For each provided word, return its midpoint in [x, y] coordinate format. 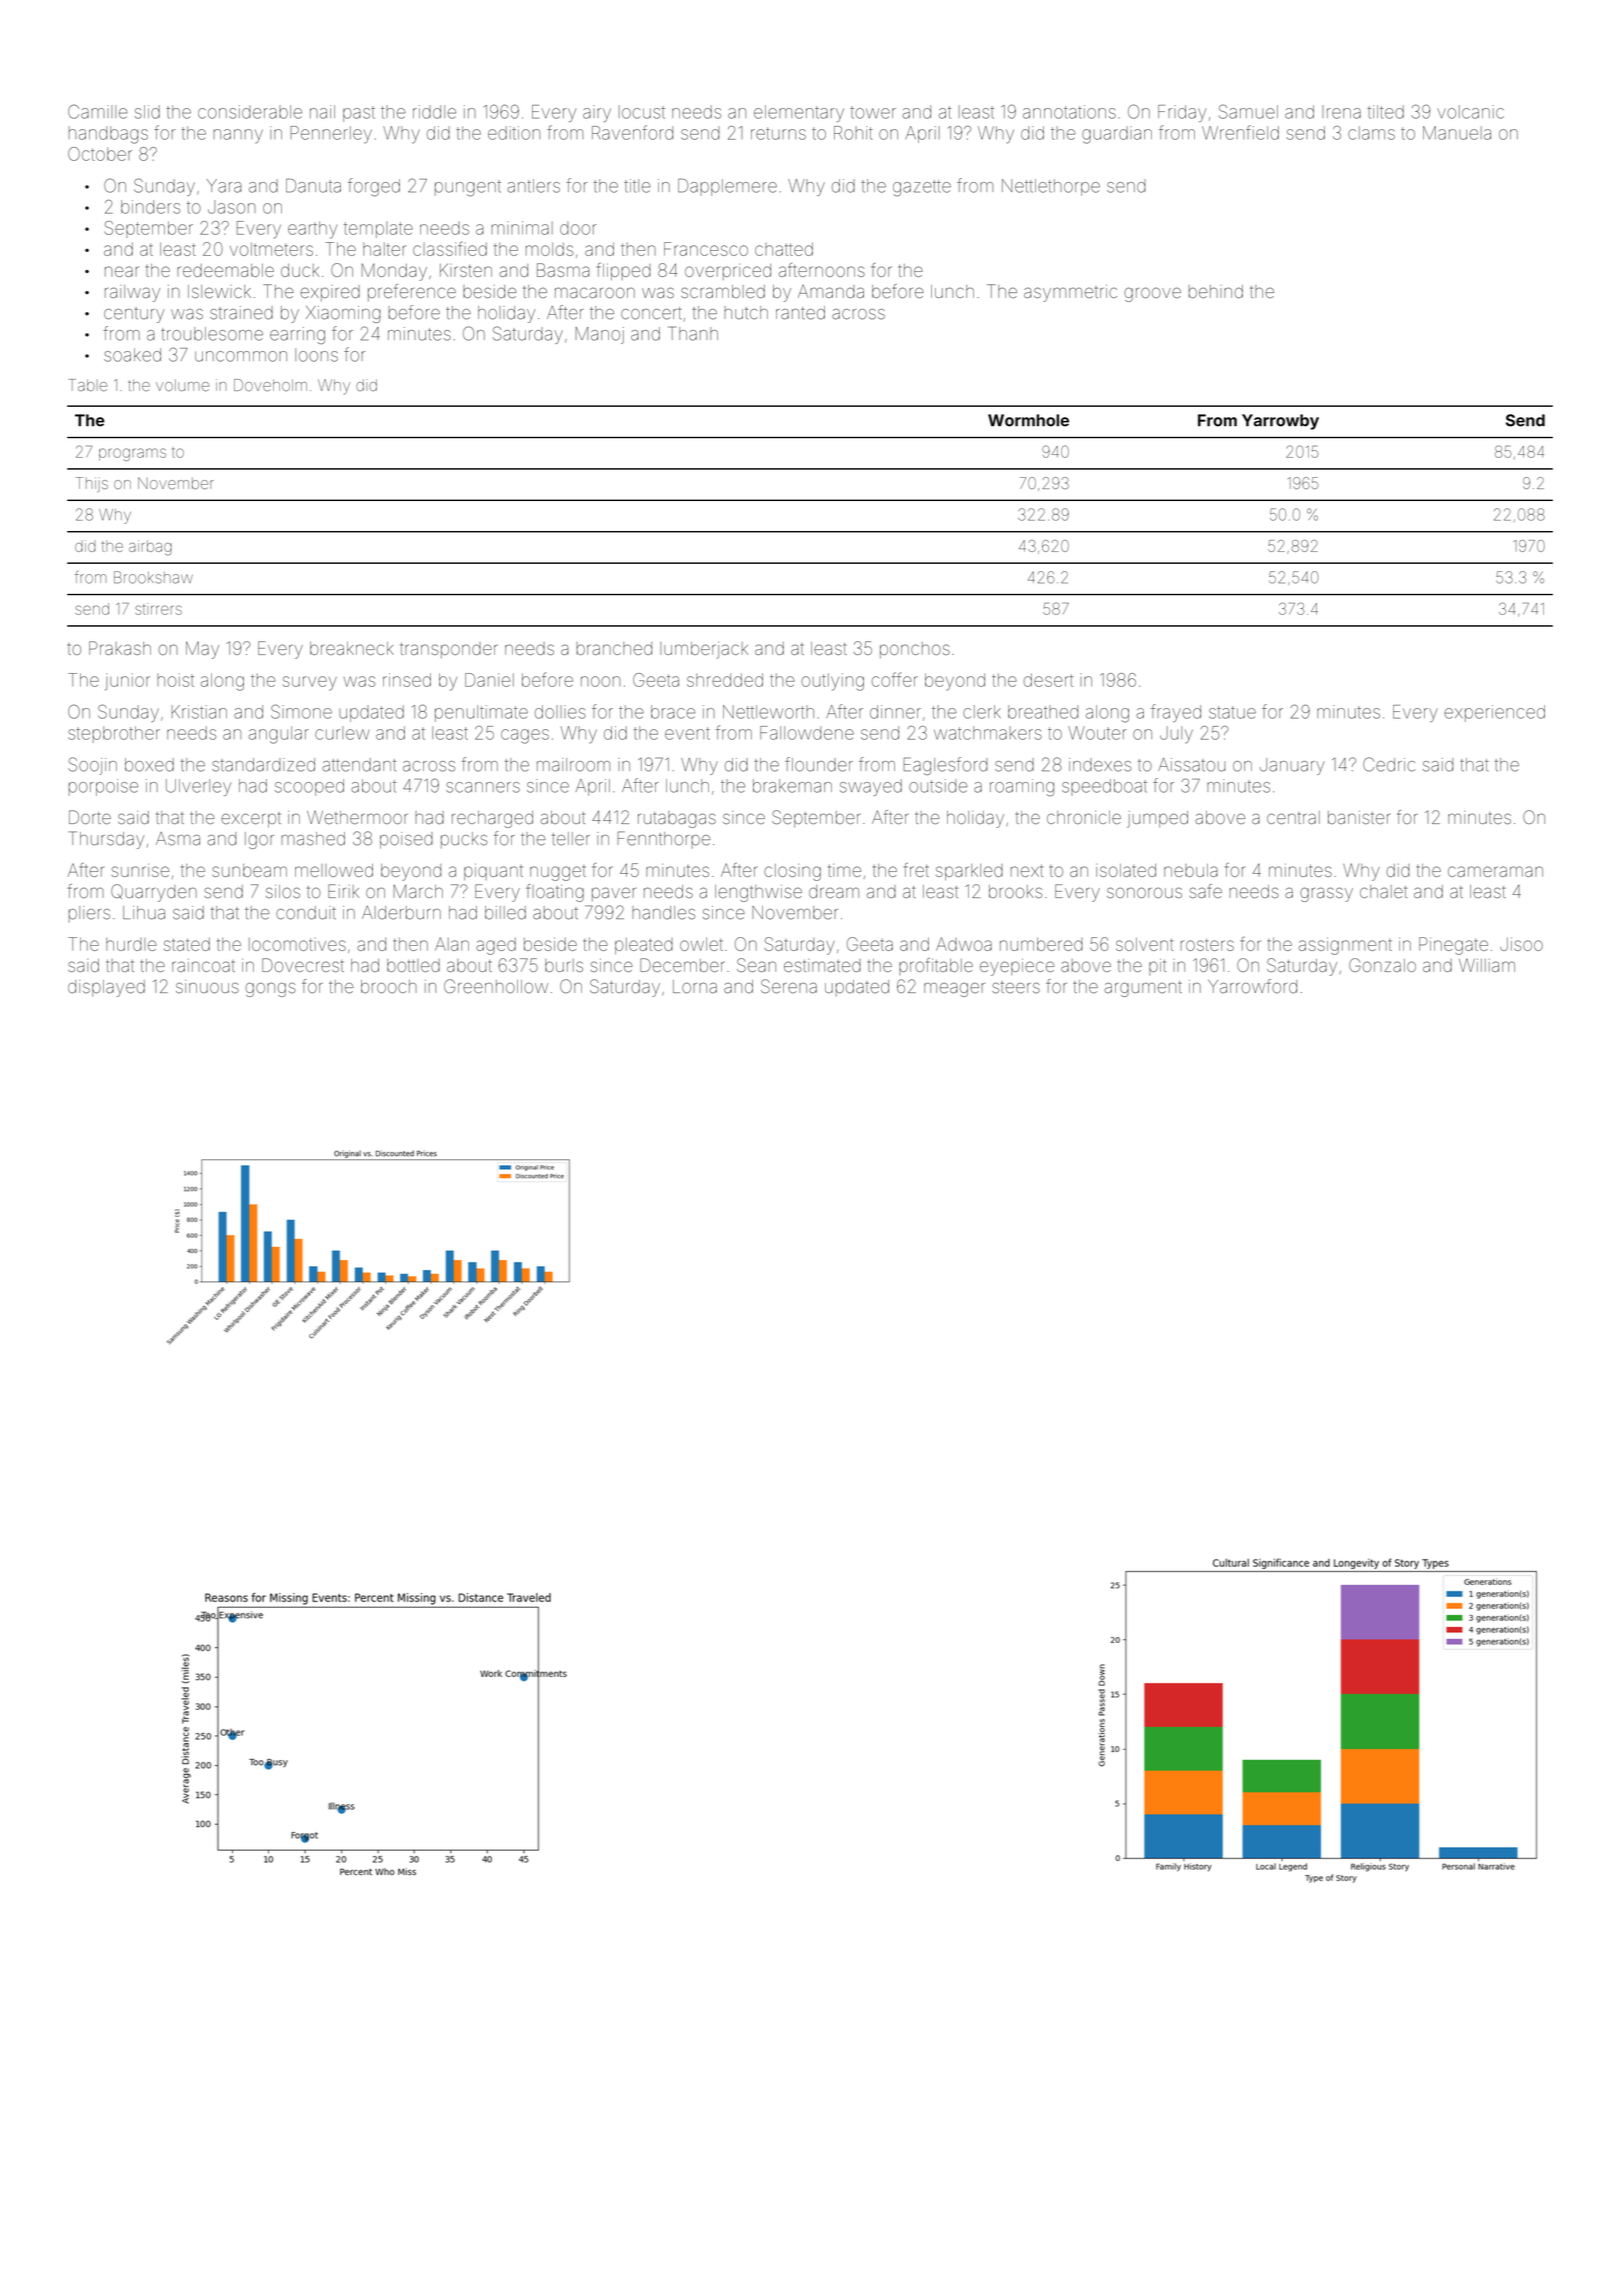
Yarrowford [1252, 986]
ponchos [915, 650]
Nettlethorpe [1051, 187]
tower [873, 112]
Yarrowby [1280, 422]
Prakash [120, 648]
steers [1016, 988]
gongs [271, 990]
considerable [250, 112]
